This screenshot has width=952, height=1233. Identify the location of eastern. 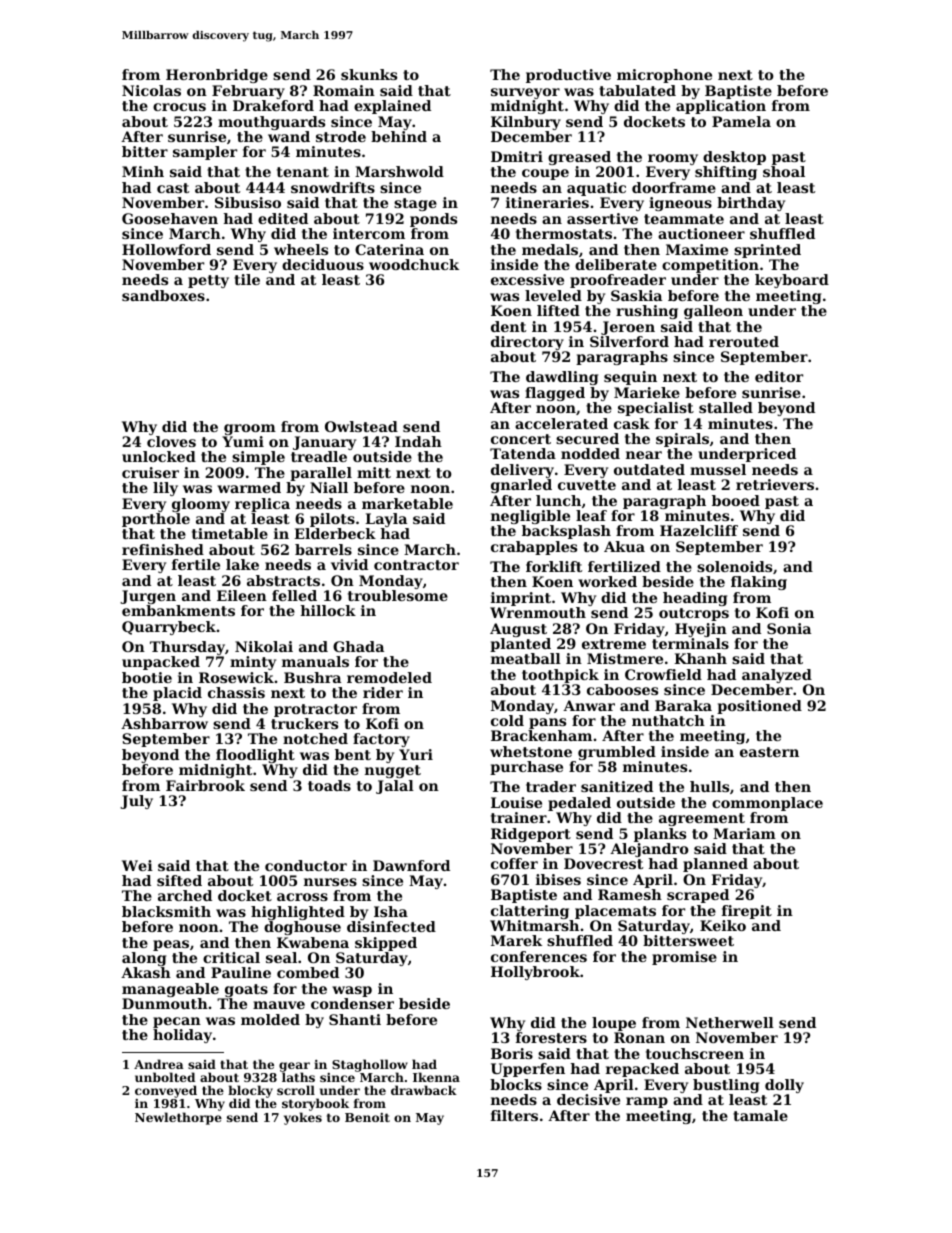
(769, 752).
